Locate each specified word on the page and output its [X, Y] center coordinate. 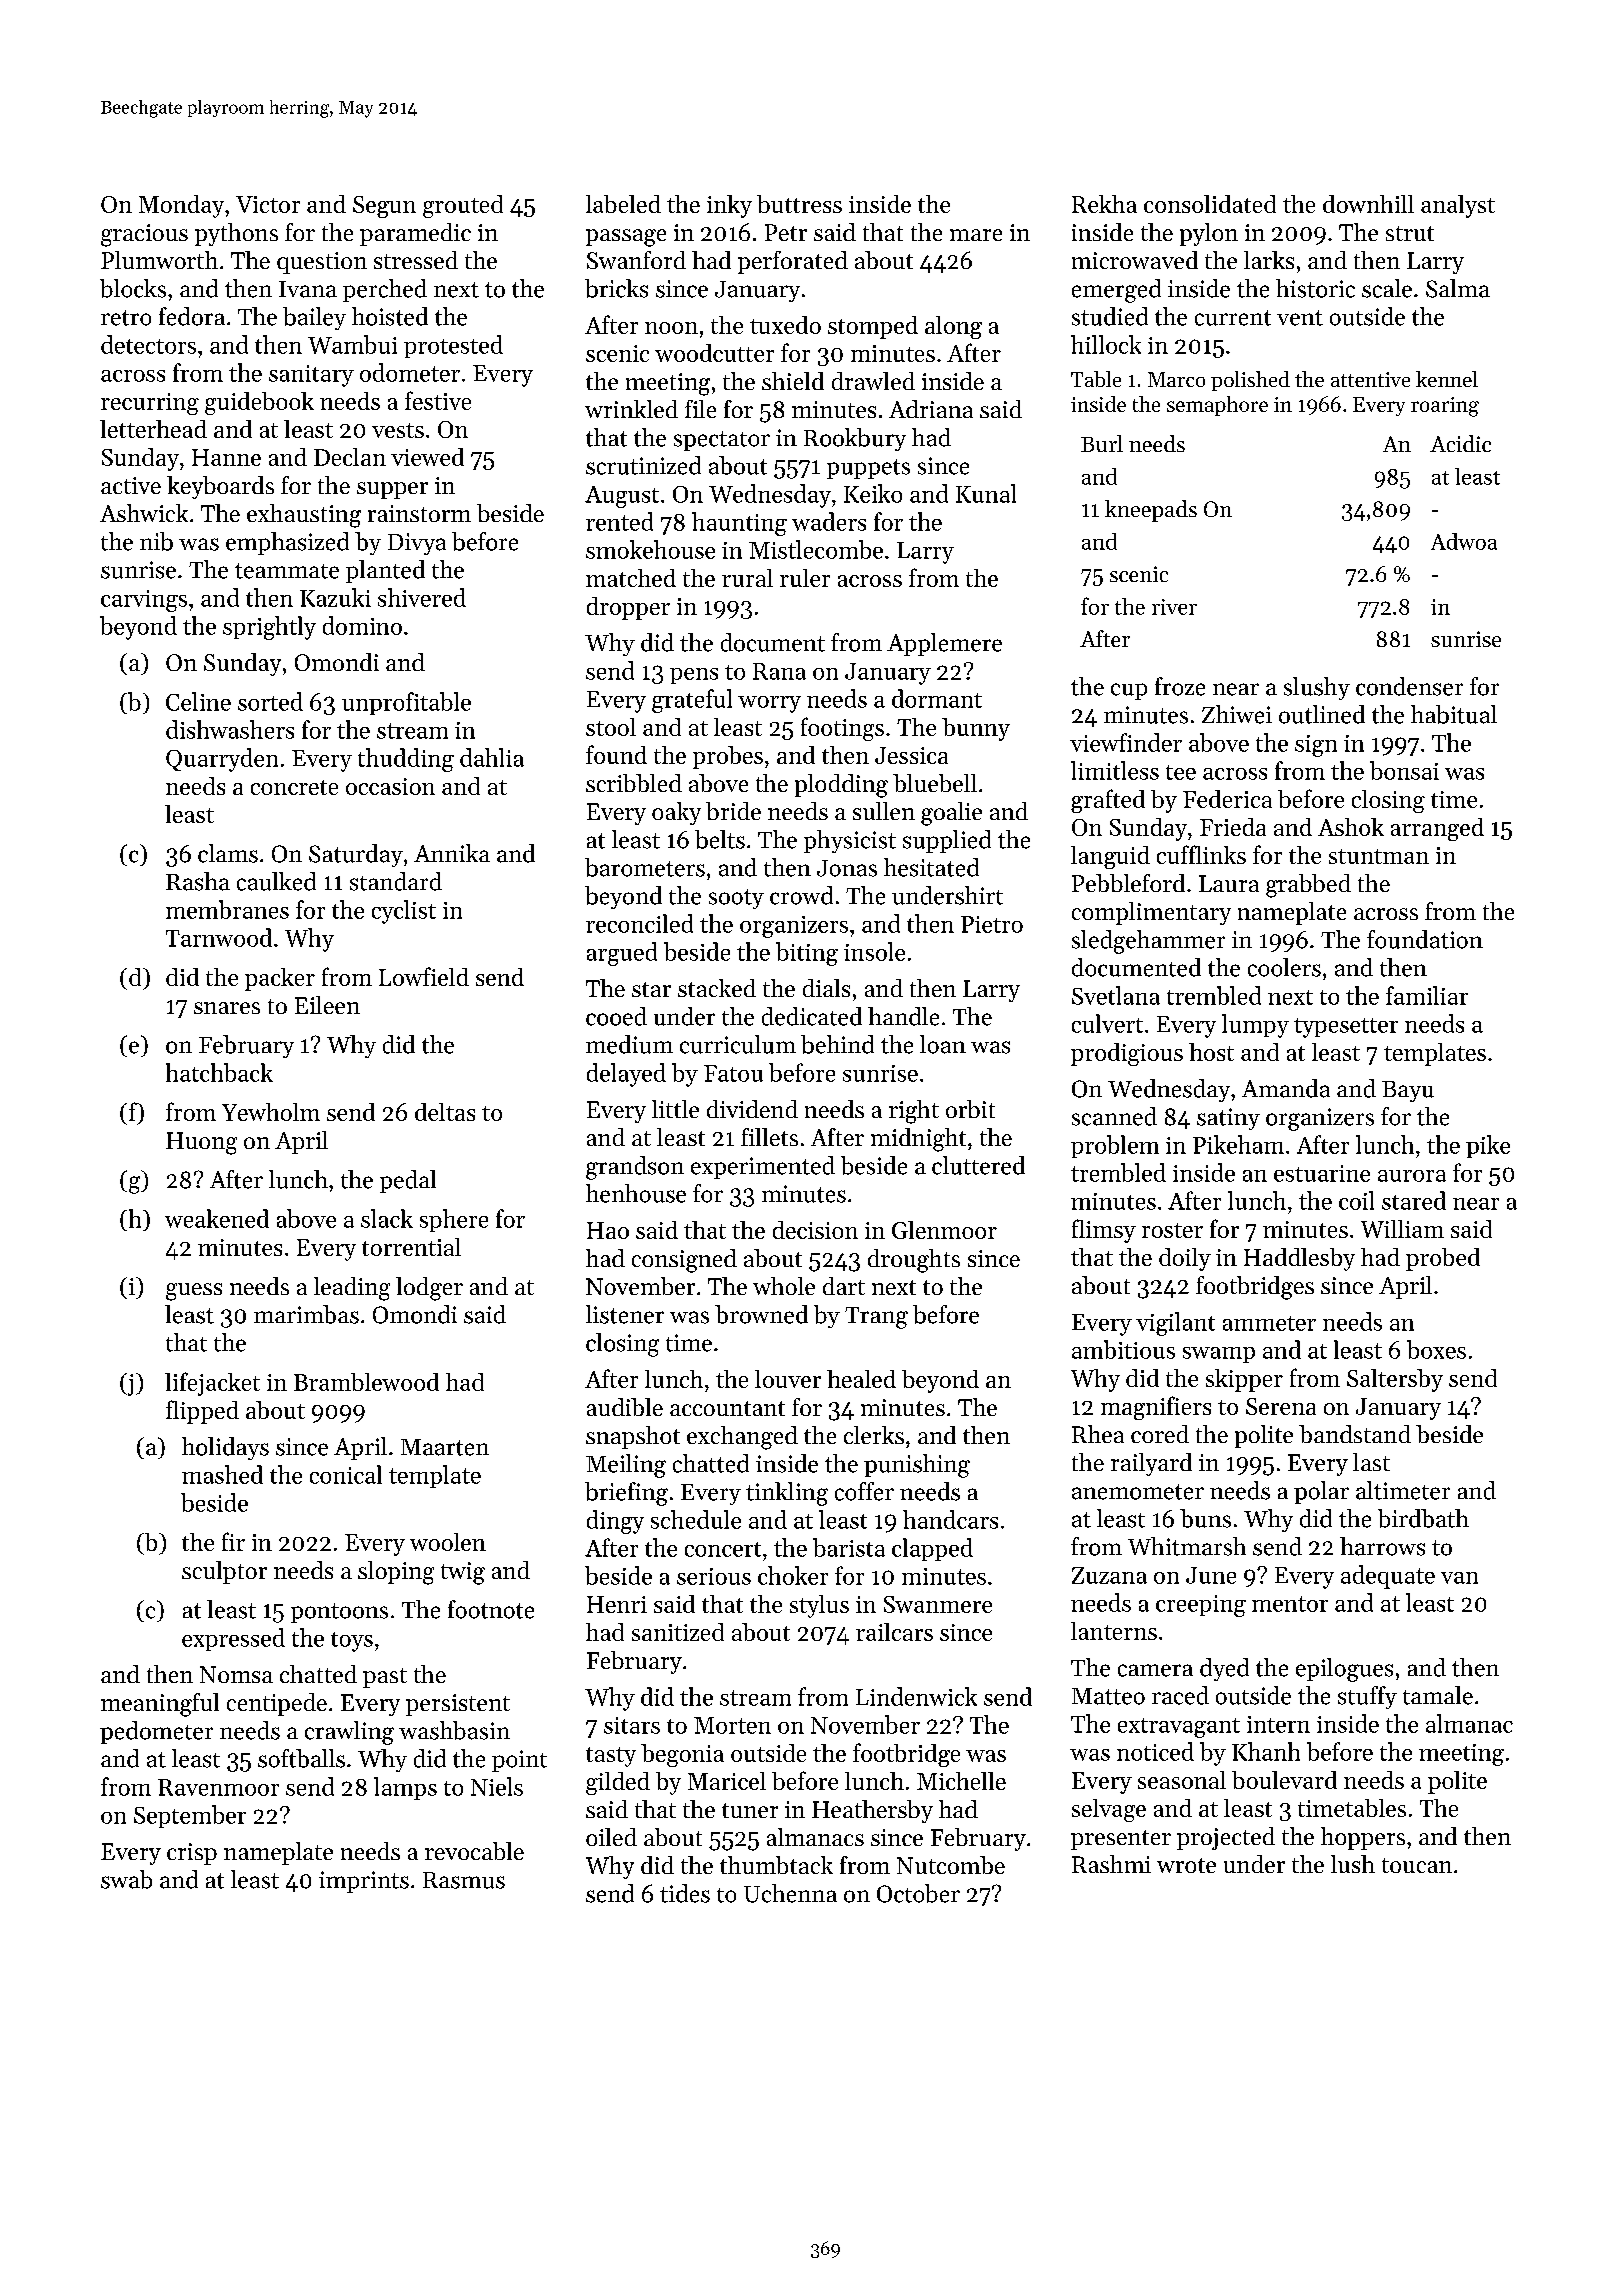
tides [685, 1893]
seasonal [1182, 1780]
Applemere [944, 644]
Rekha [1104, 204]
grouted [463, 206]
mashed [222, 1474]
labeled [623, 204]
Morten [732, 1725]
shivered [422, 597]
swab [126, 1879]
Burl [1102, 443]
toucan [1417, 1865]
